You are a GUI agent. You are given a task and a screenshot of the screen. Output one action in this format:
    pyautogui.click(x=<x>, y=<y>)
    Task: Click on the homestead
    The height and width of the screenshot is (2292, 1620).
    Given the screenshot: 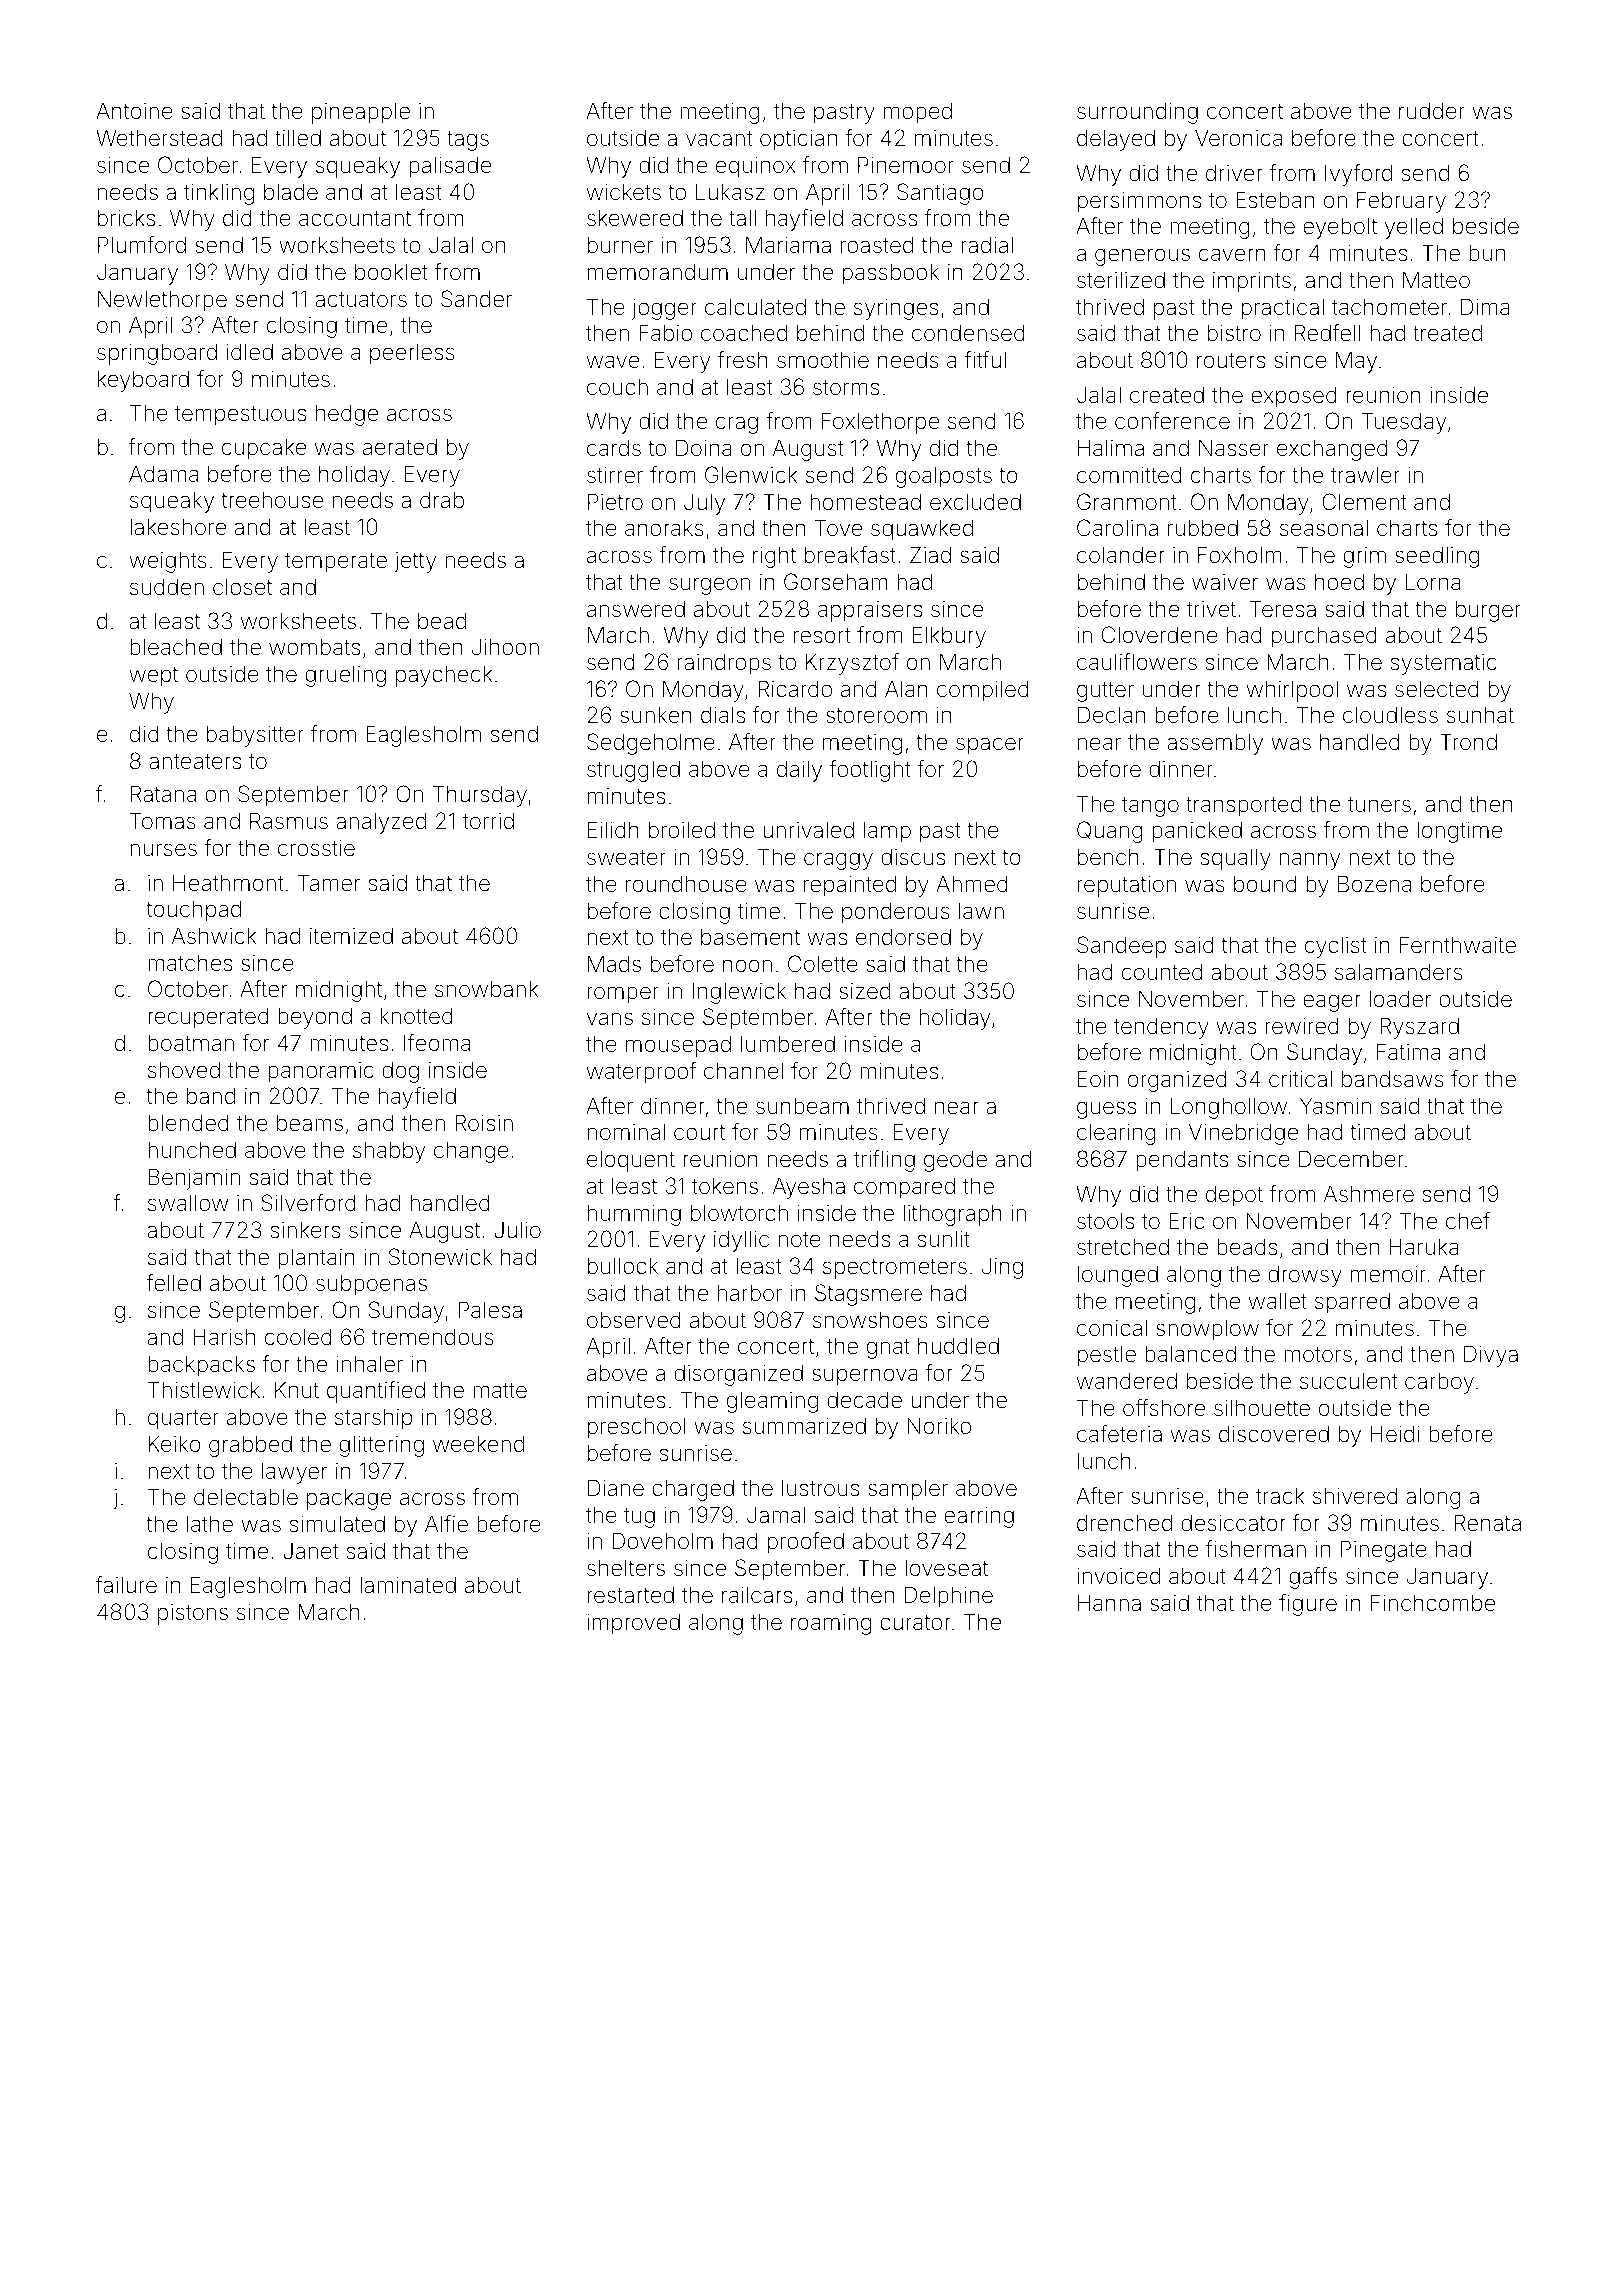 What is the action you would take?
    pyautogui.click(x=865, y=502)
